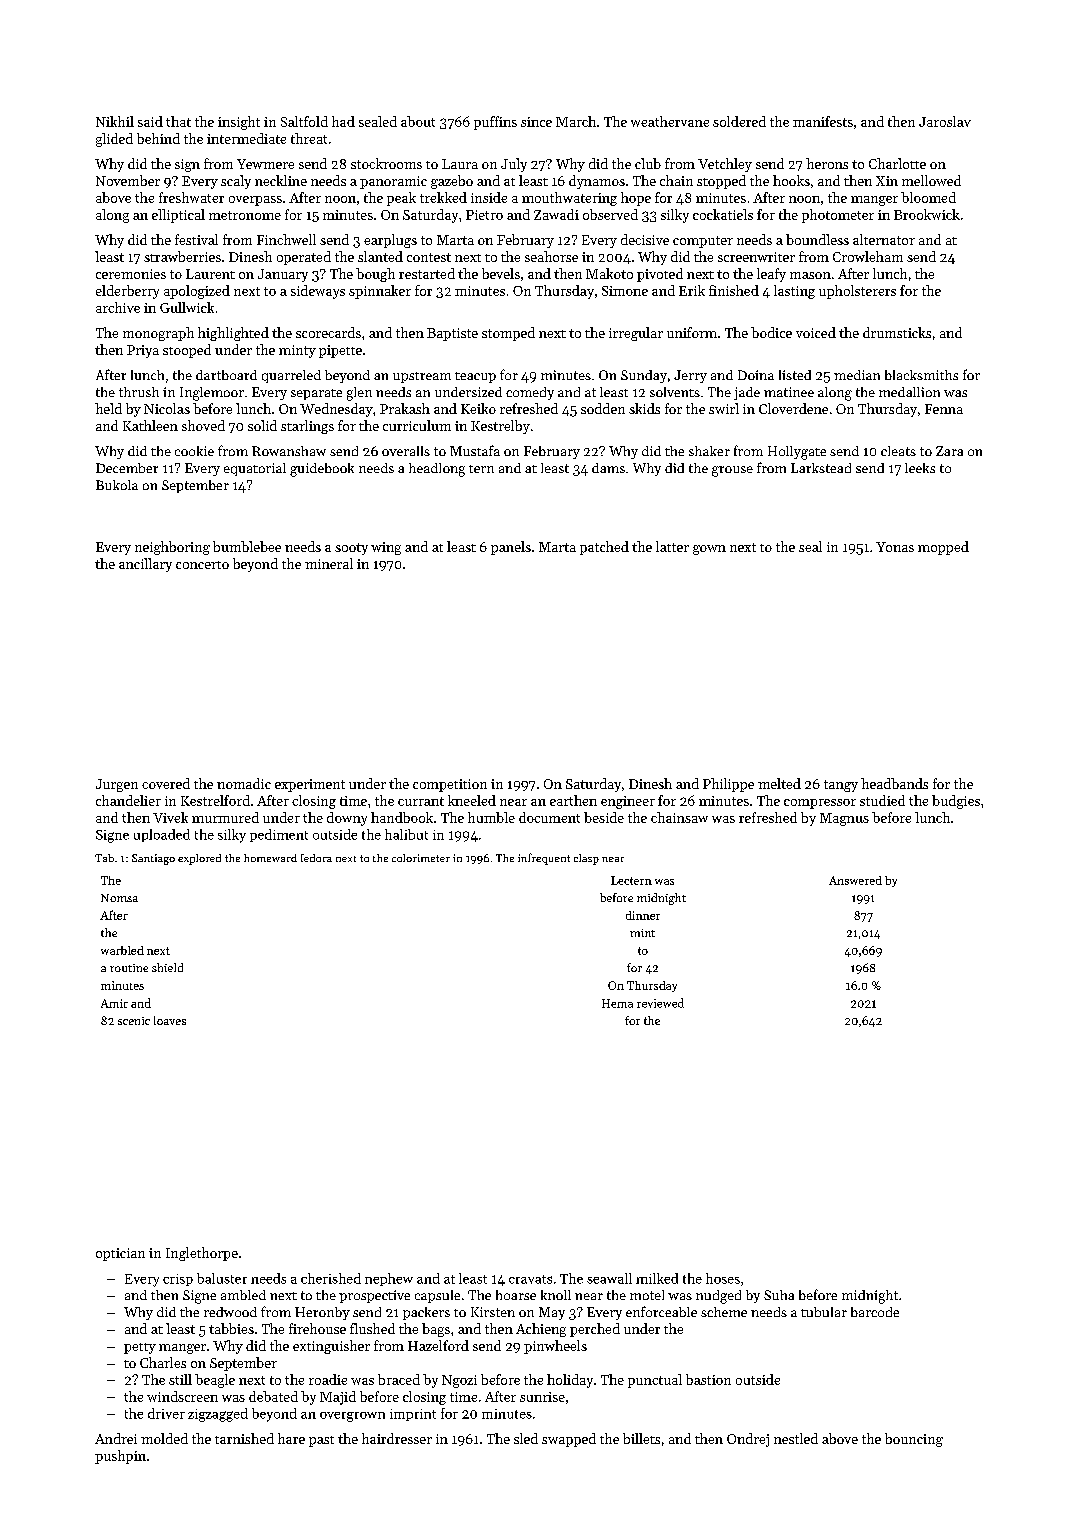 The image size is (1082, 1530). I want to click on hooks, so click(791, 180).
